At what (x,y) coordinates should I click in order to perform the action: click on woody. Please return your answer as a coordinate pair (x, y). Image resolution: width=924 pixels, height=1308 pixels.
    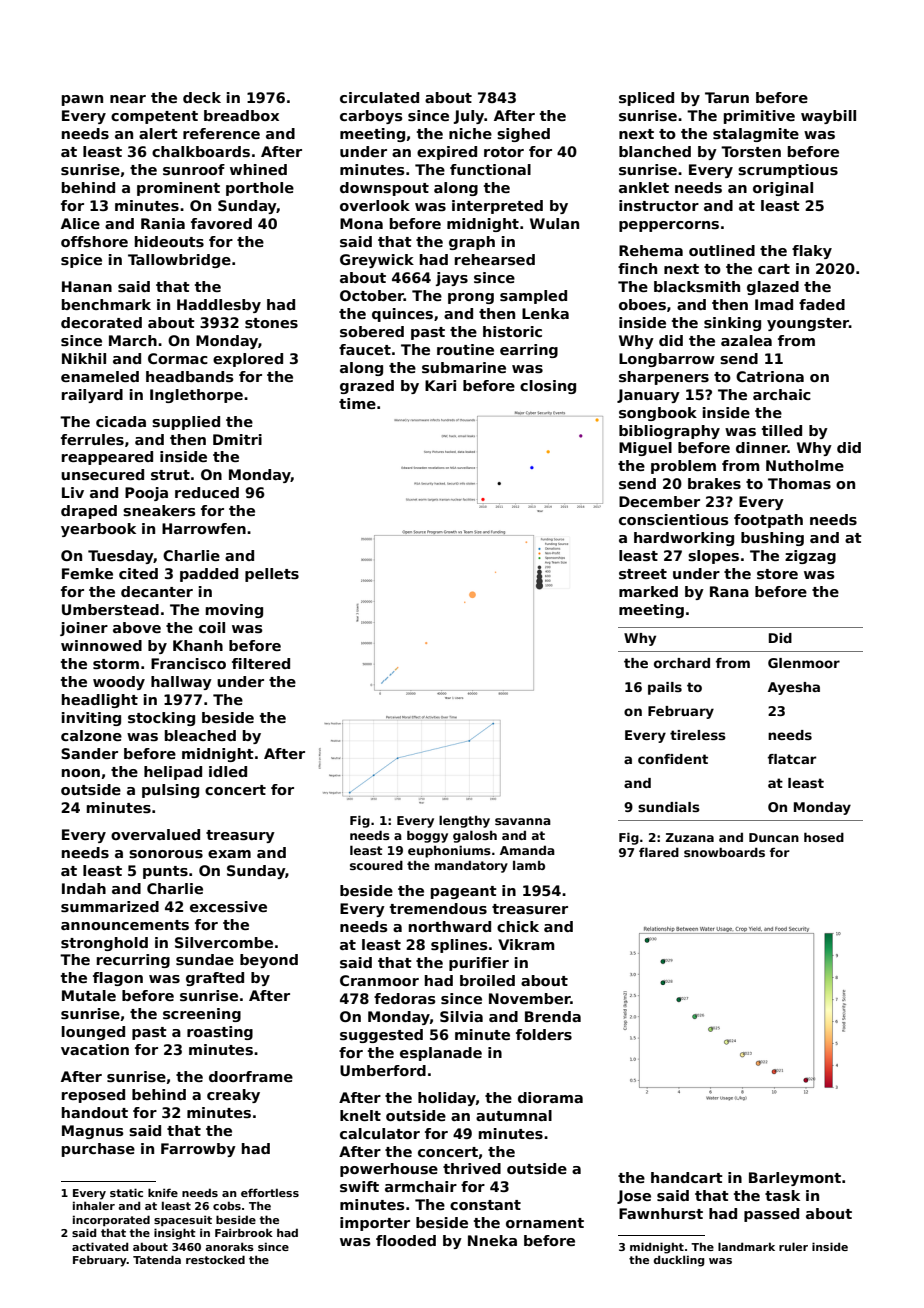
    Looking at the image, I should click on (119, 683).
